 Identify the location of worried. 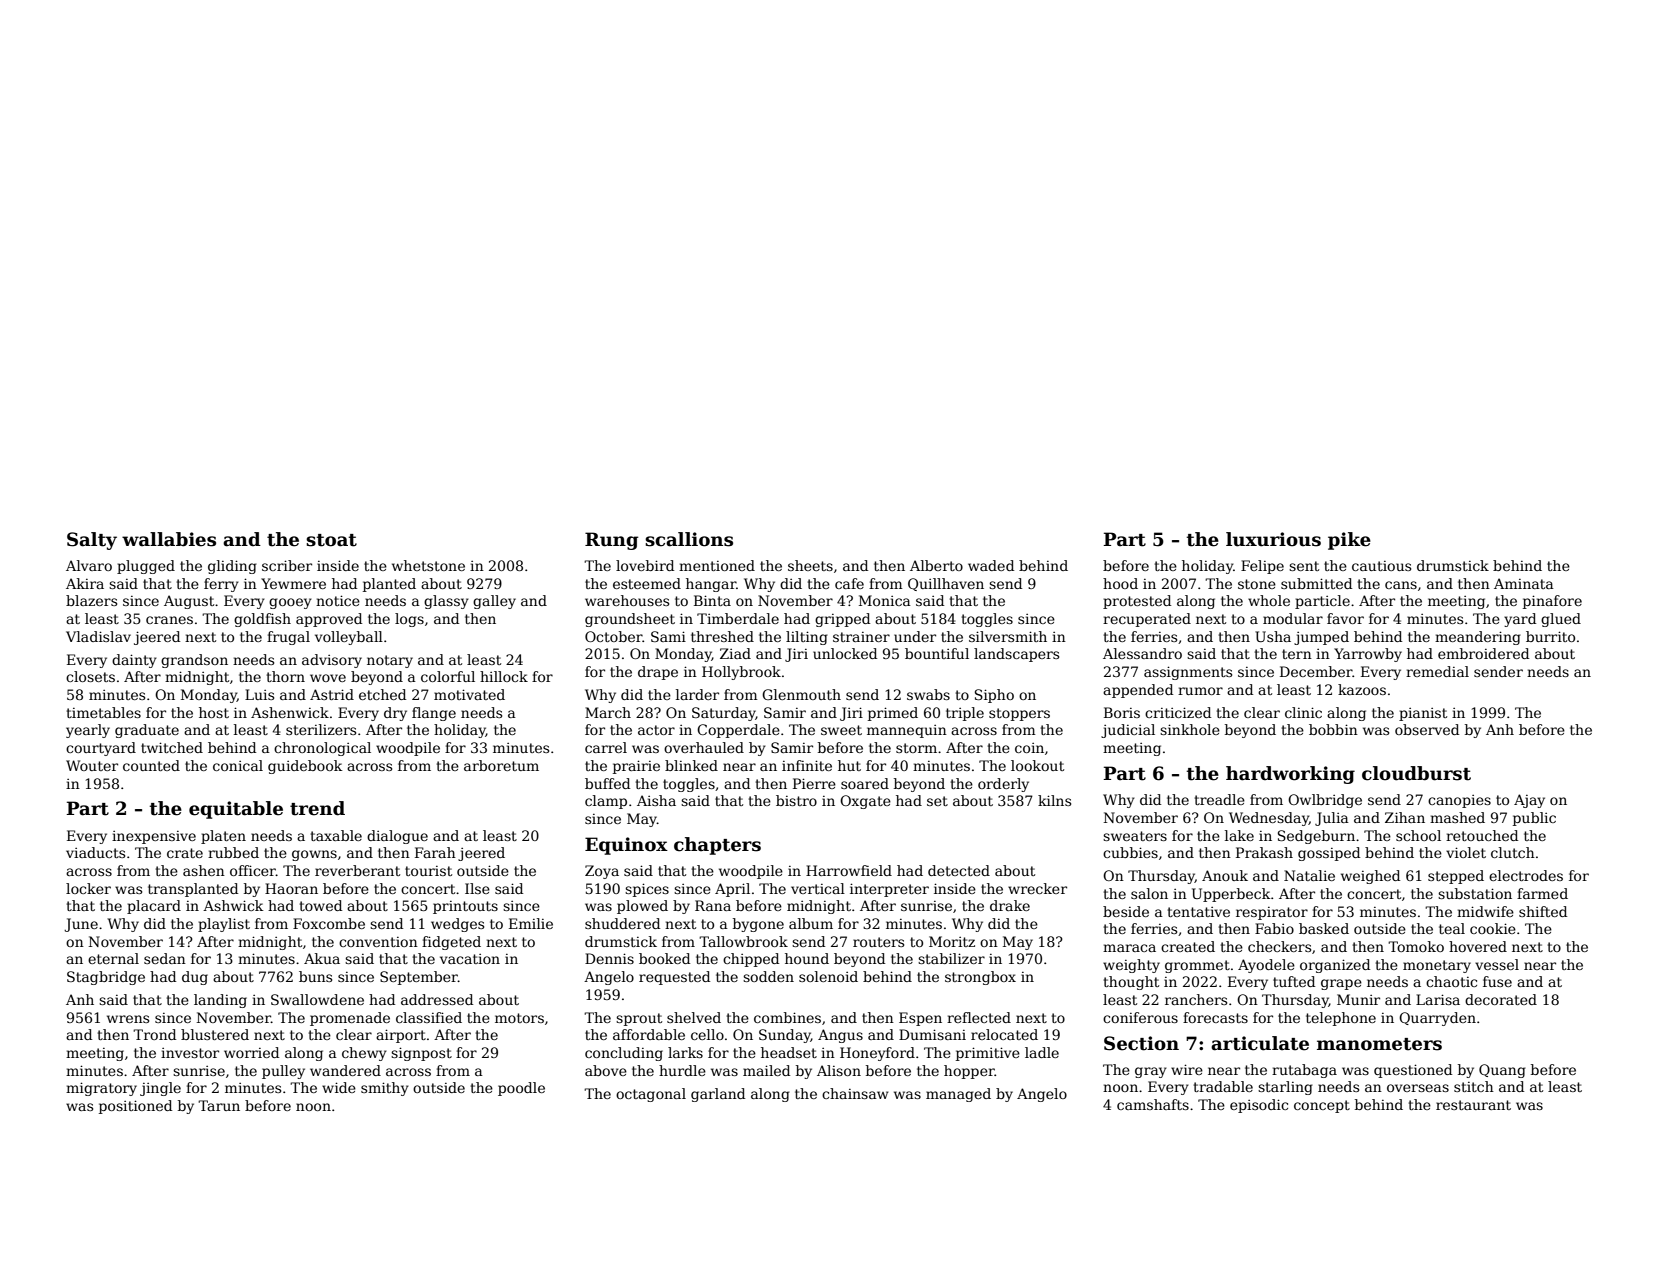
(251, 1052).
